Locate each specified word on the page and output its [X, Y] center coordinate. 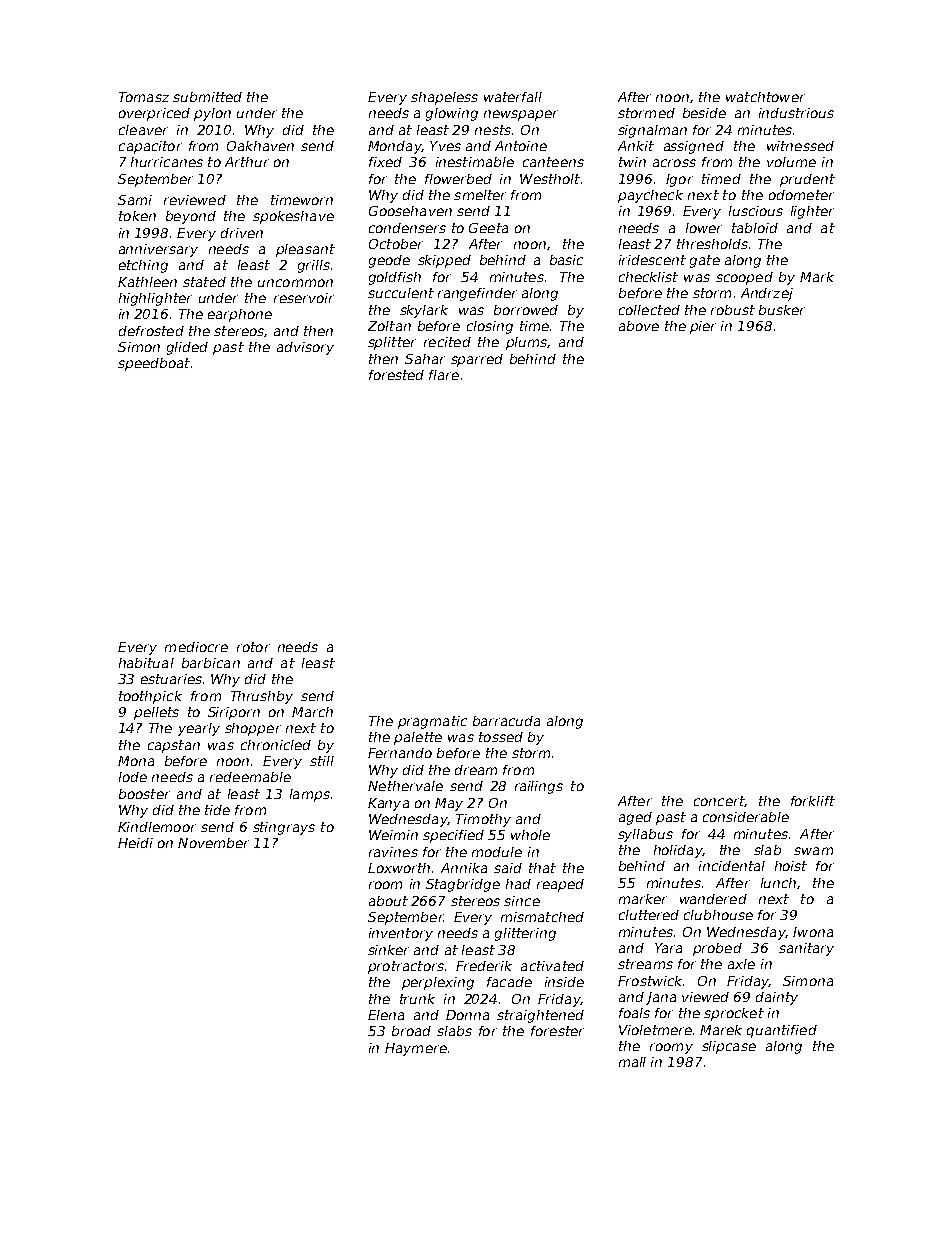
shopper [253, 729]
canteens [553, 162]
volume [791, 162]
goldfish [395, 278]
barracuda [506, 721]
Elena [386, 1015]
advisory [305, 348]
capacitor [150, 147]
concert [719, 801]
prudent [807, 180]
